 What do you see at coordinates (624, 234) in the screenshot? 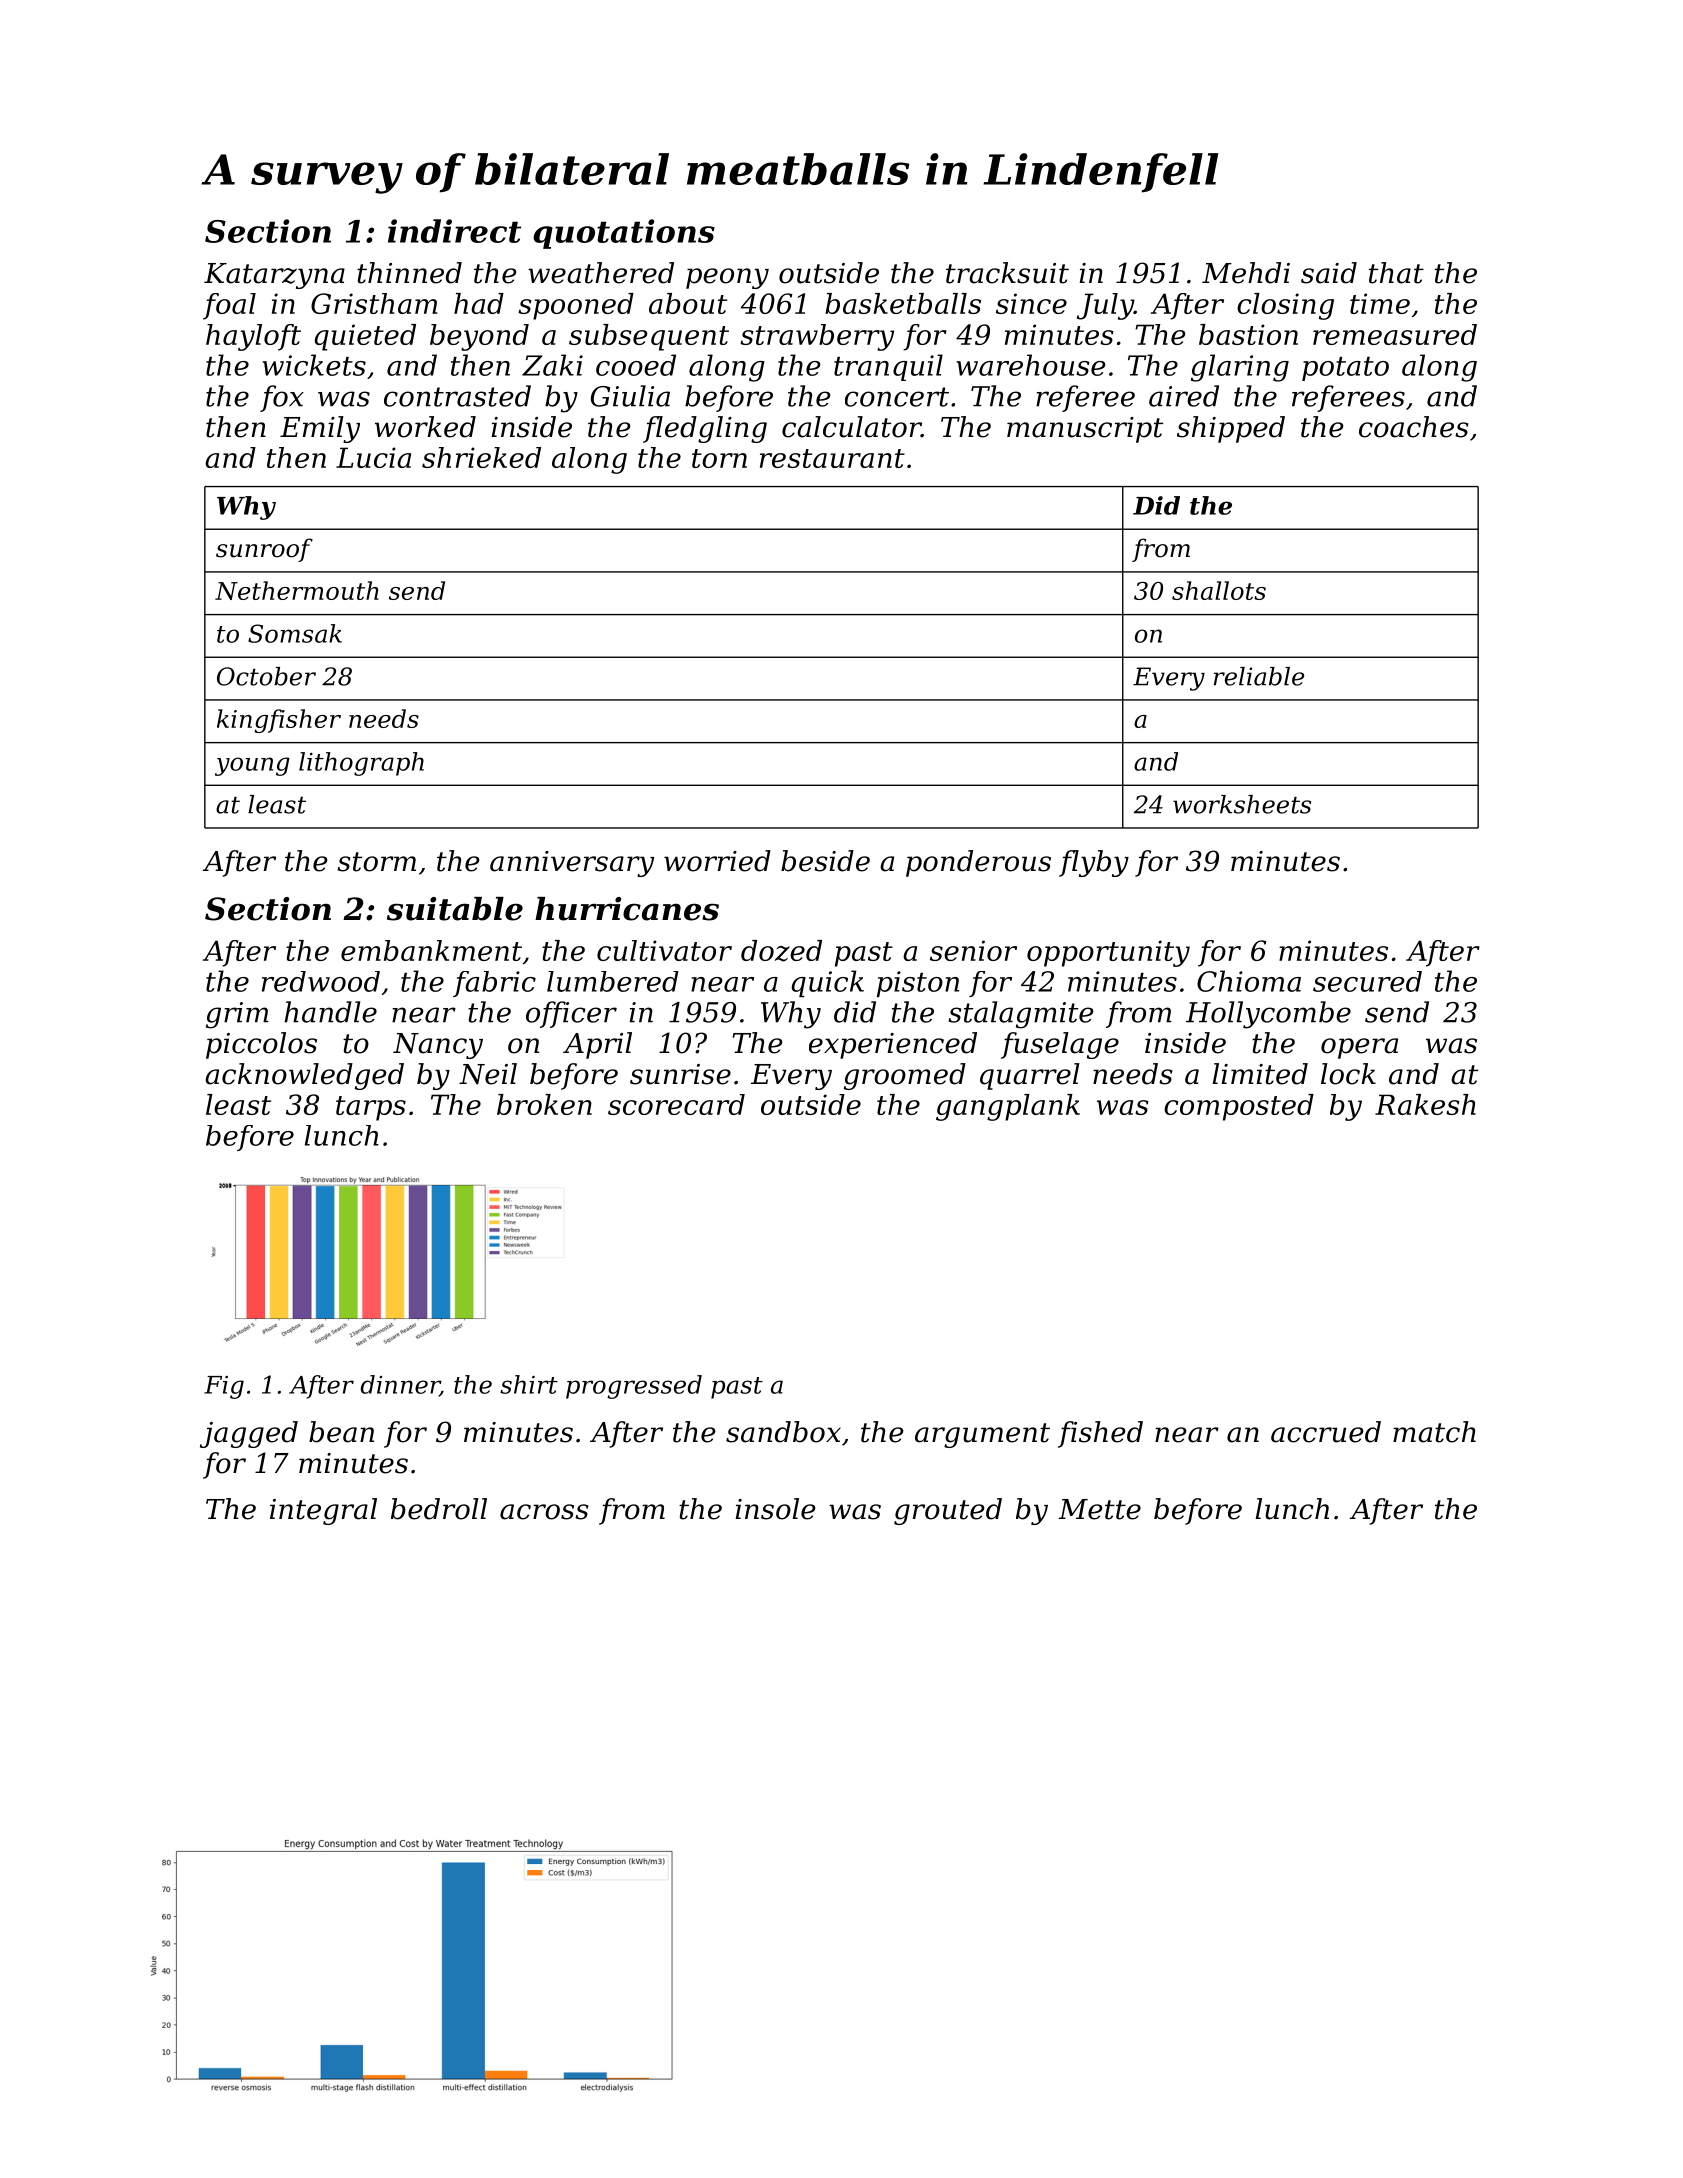
I see `quotations` at bounding box center [624, 234].
